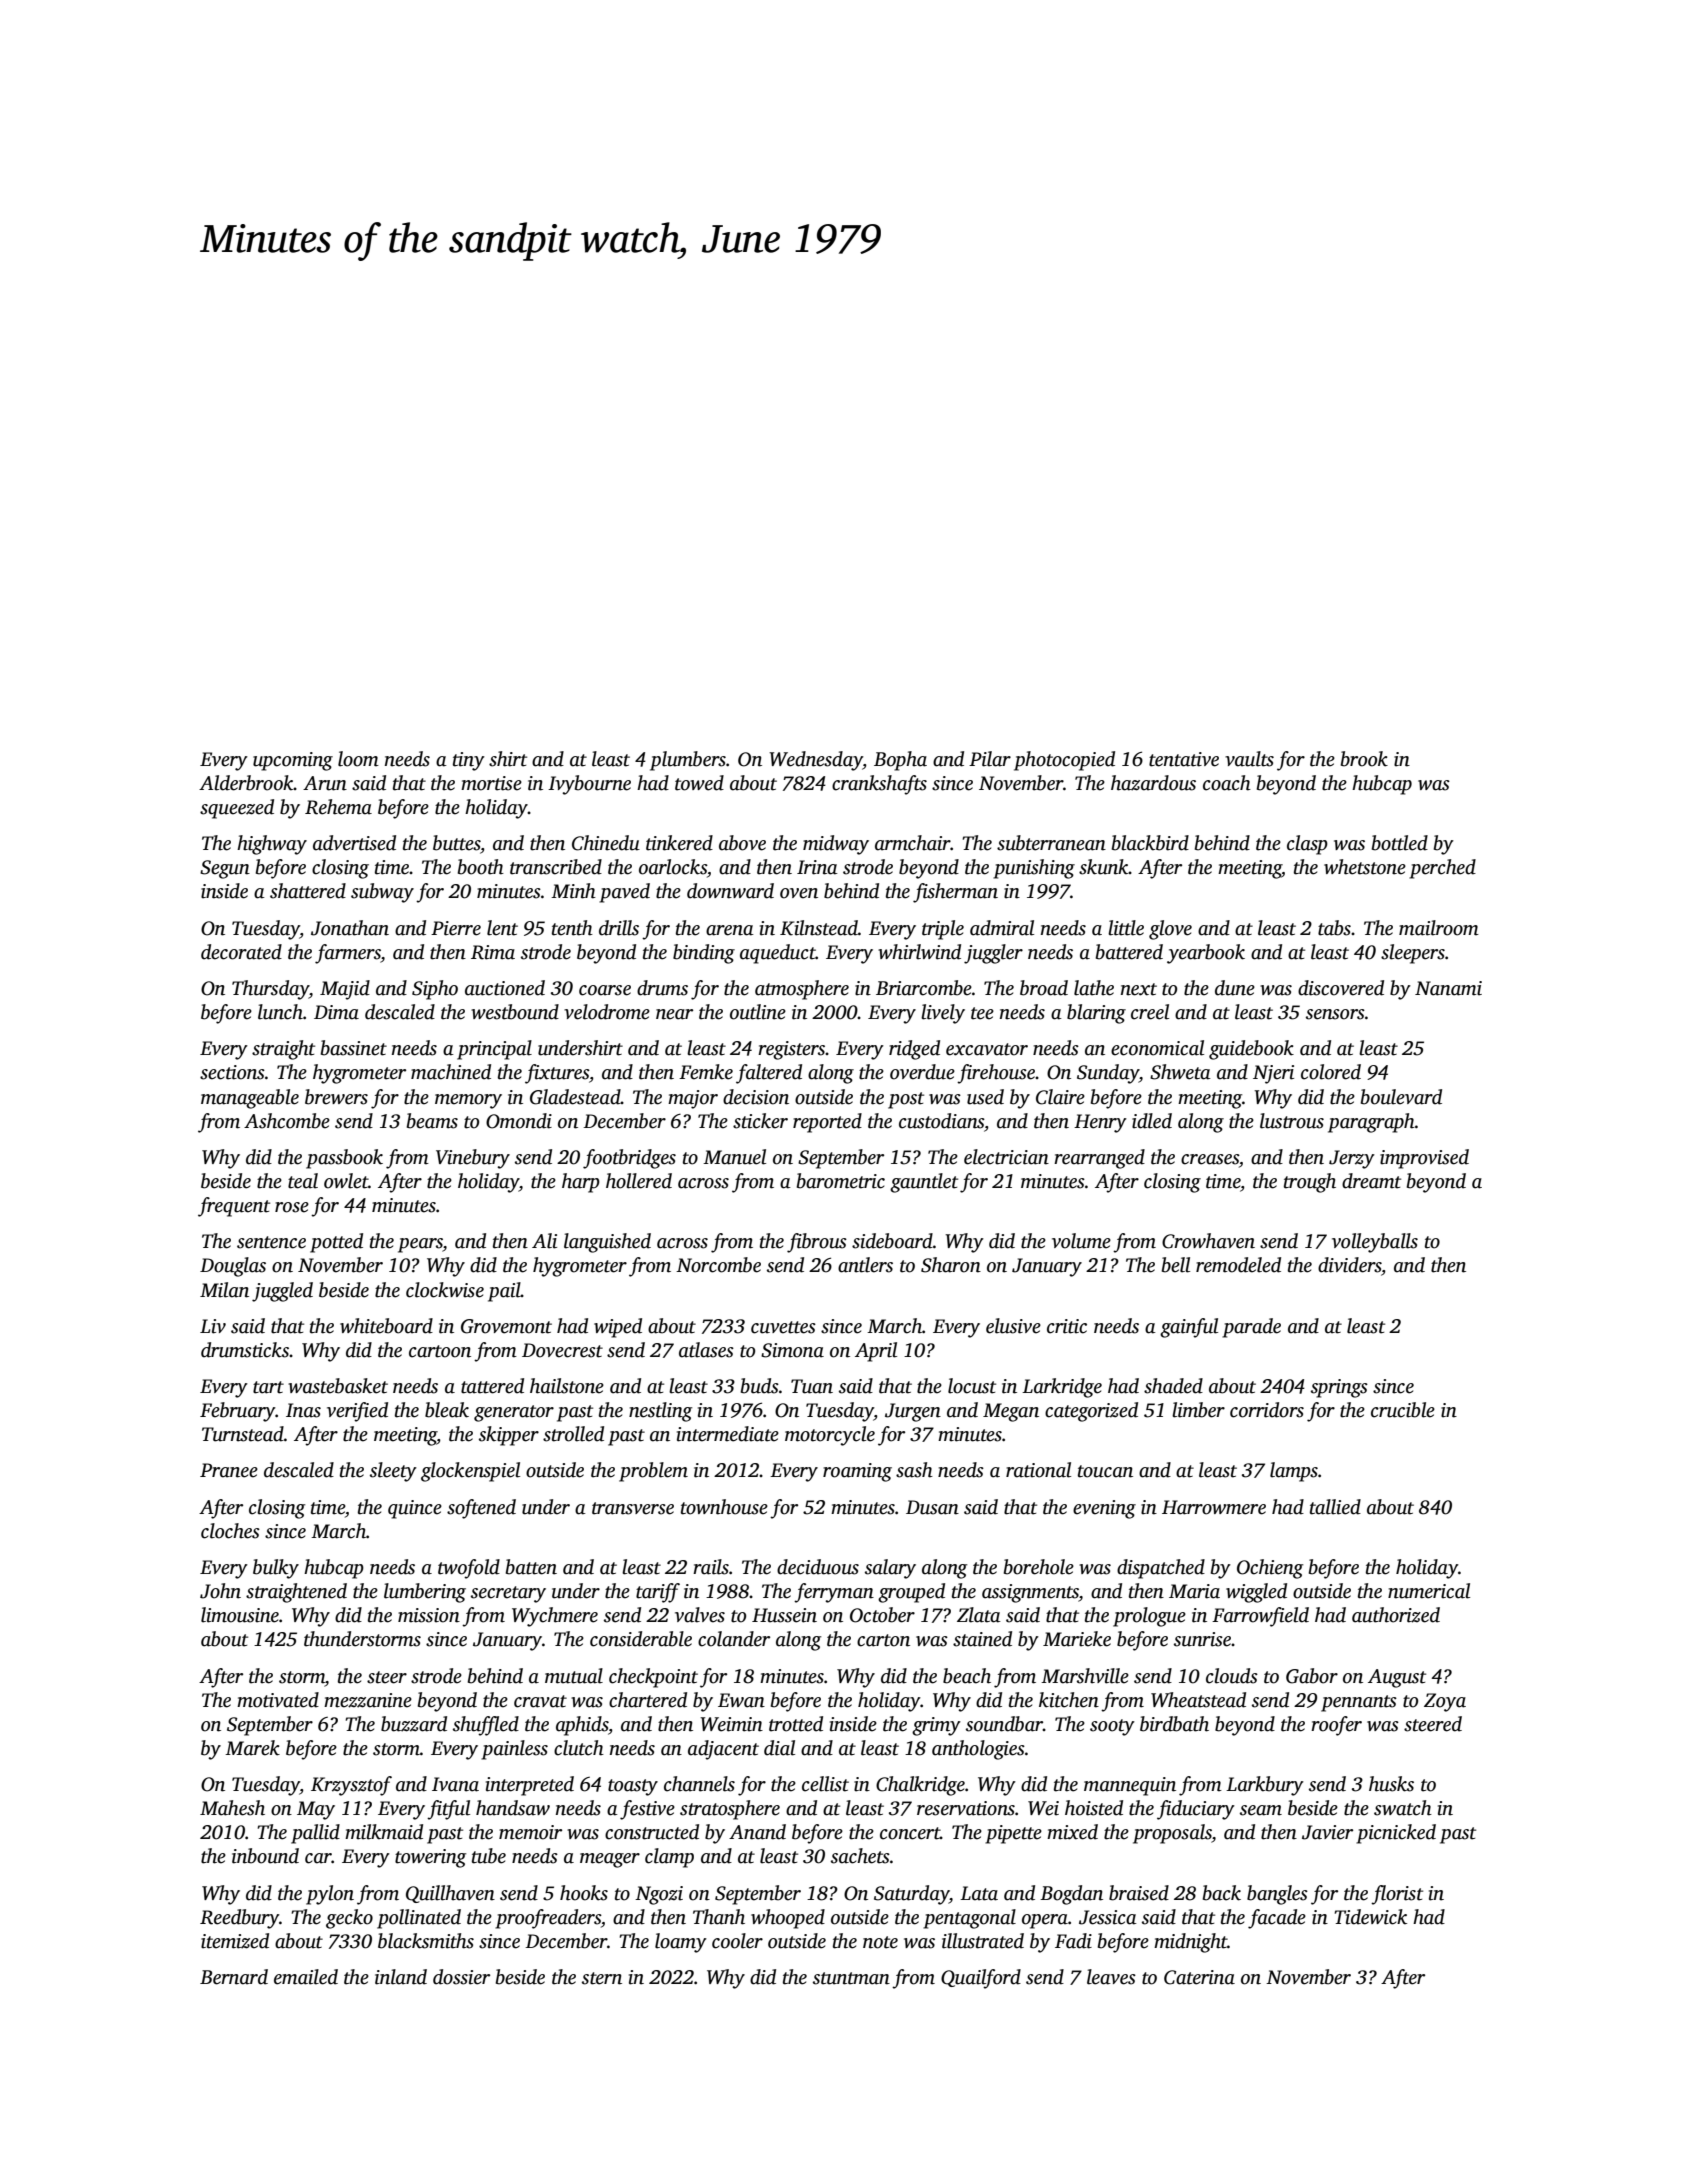  I want to click on Nanami, so click(1448, 988).
